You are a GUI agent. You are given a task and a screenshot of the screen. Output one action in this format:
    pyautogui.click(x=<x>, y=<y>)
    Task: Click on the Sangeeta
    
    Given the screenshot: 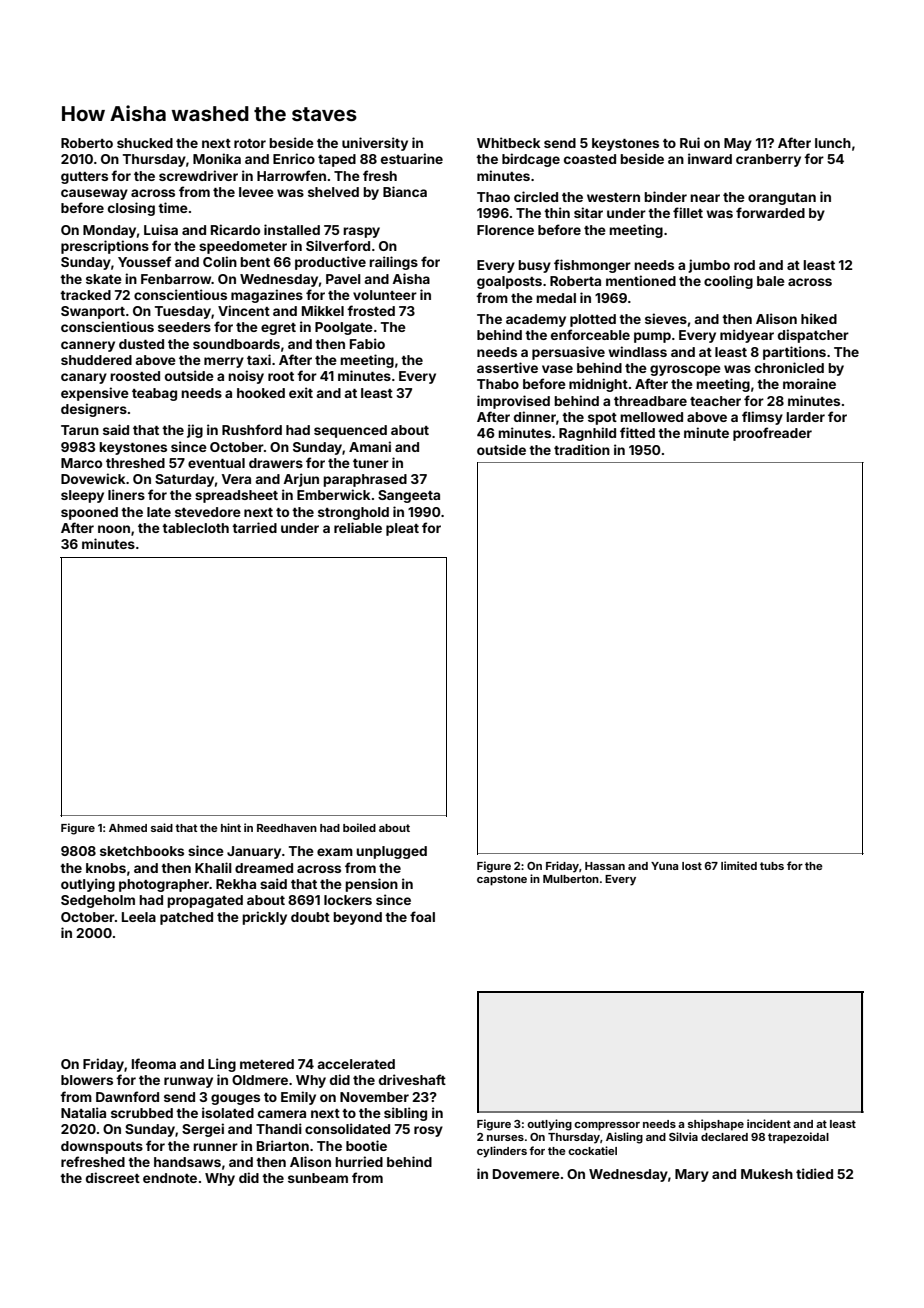 What is the action you would take?
    pyautogui.click(x=409, y=496)
